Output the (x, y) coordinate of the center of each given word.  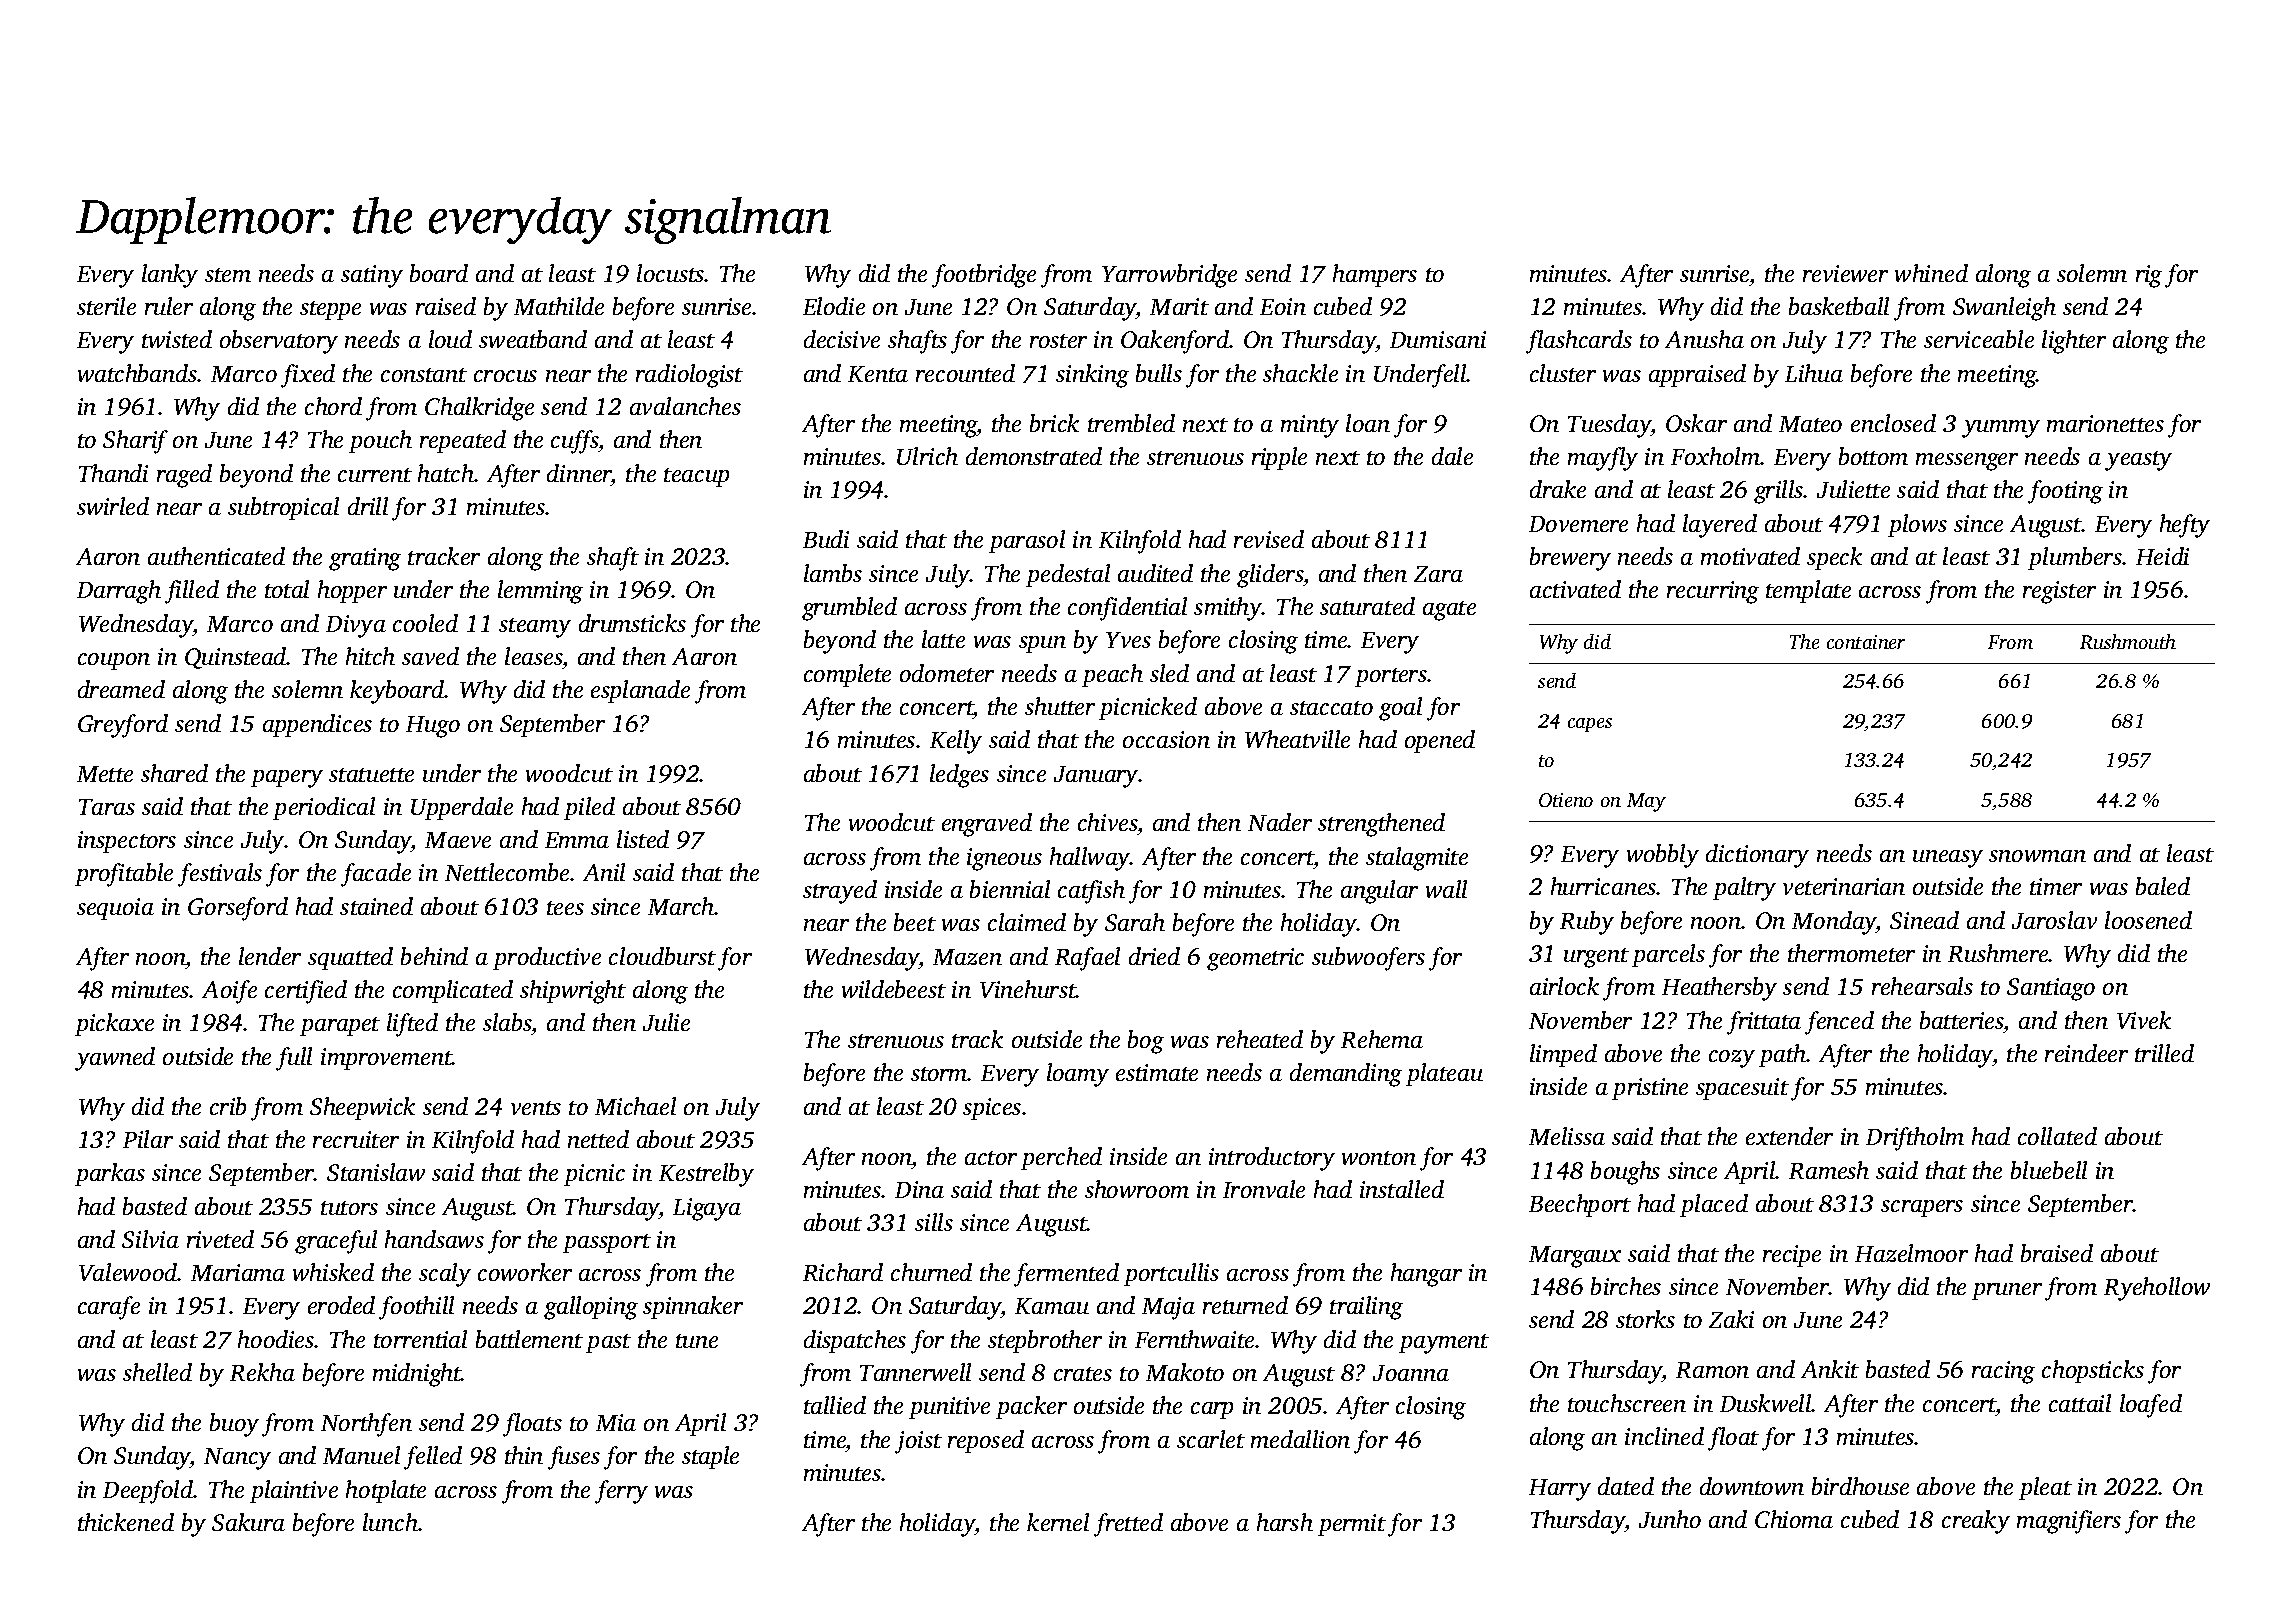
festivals (220, 875)
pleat (2045, 1488)
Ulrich (927, 456)
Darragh (119, 592)
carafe (109, 1308)
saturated (1367, 606)
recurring (1713, 592)
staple (710, 1457)
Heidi (2162, 556)
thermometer (1851, 953)
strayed (840, 892)
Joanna (1411, 1373)
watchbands (138, 373)
